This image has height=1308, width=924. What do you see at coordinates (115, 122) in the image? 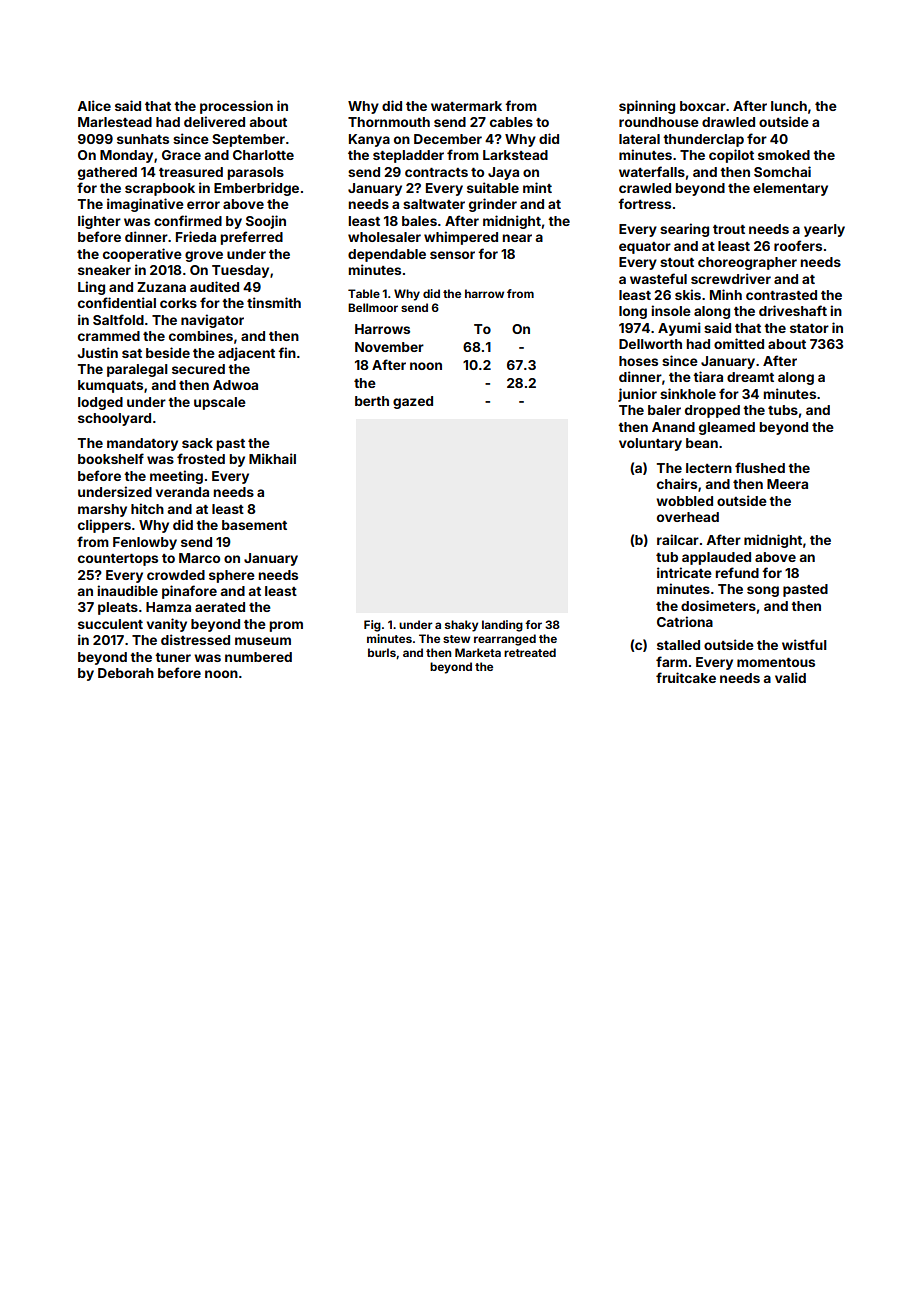
I see `Marlestead` at bounding box center [115, 122].
